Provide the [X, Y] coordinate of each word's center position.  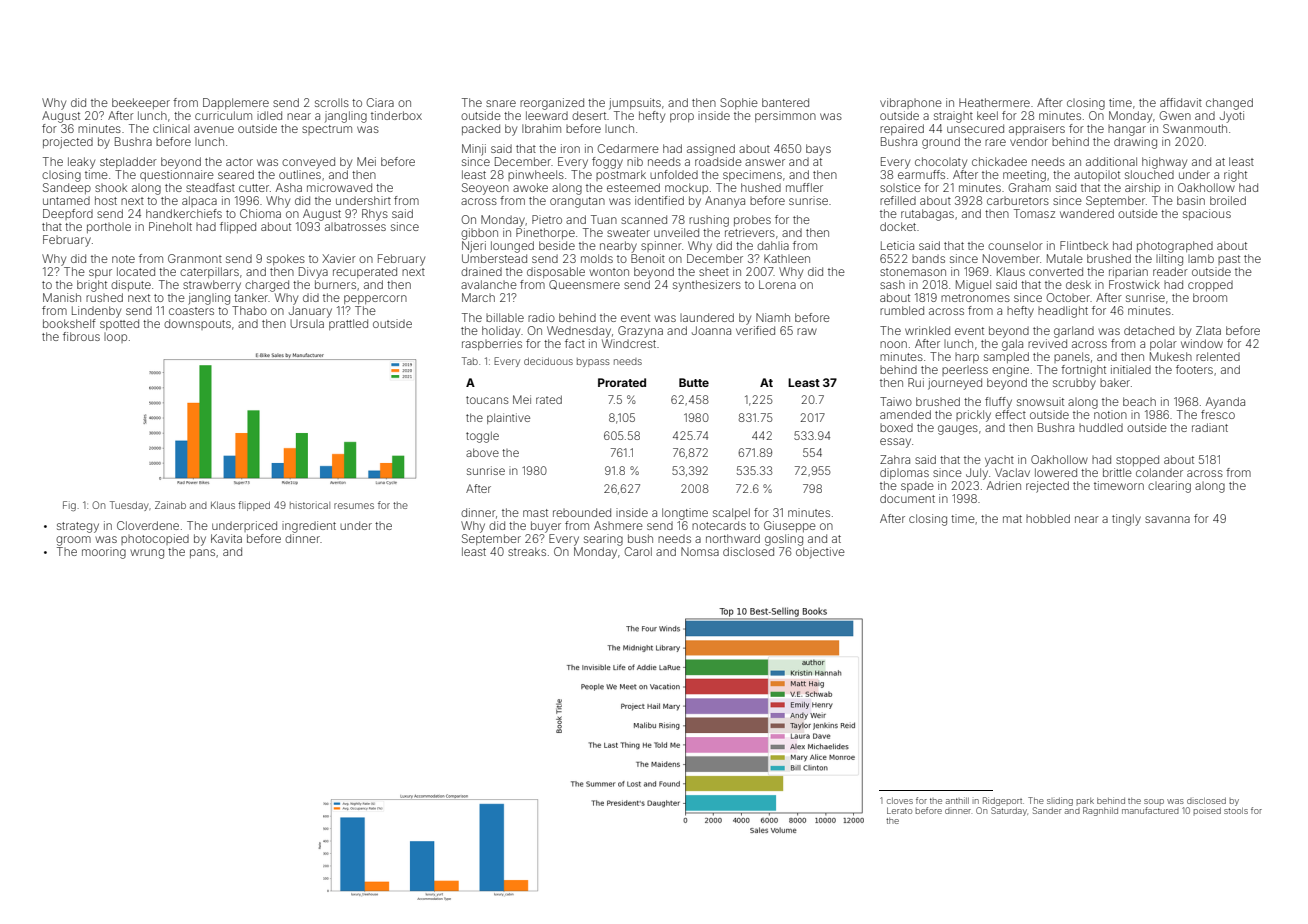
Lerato [899, 810]
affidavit [1181, 102]
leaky [81, 163]
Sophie [739, 103]
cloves [900, 801]
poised [1207, 810]
